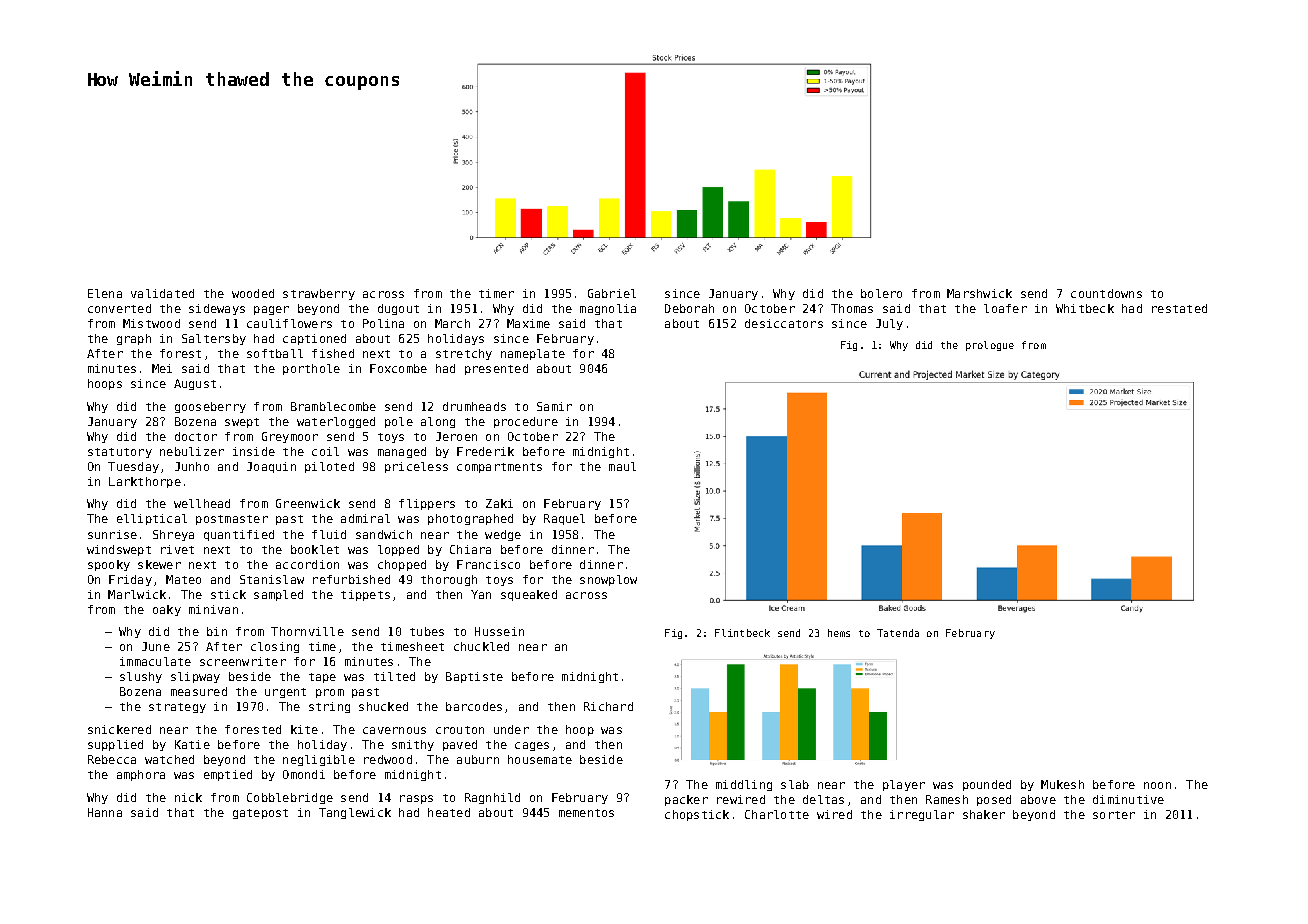 This image has height=924, width=1308. I want to click on Marshwick, so click(979, 293).
